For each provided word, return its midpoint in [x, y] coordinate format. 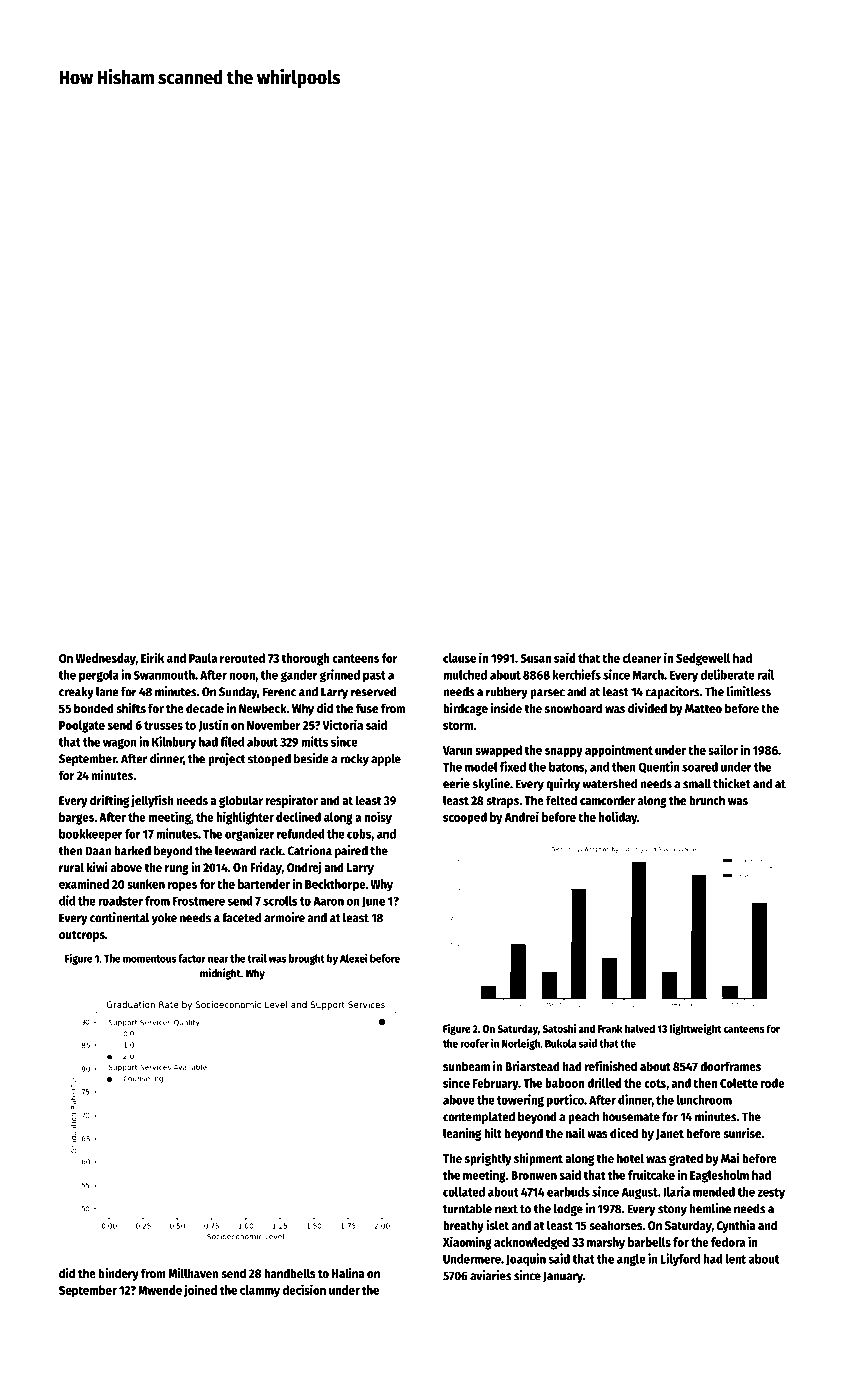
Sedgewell [703, 659]
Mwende [160, 1290]
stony [672, 1210]
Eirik [152, 657]
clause [459, 658]
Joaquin [526, 1259]
